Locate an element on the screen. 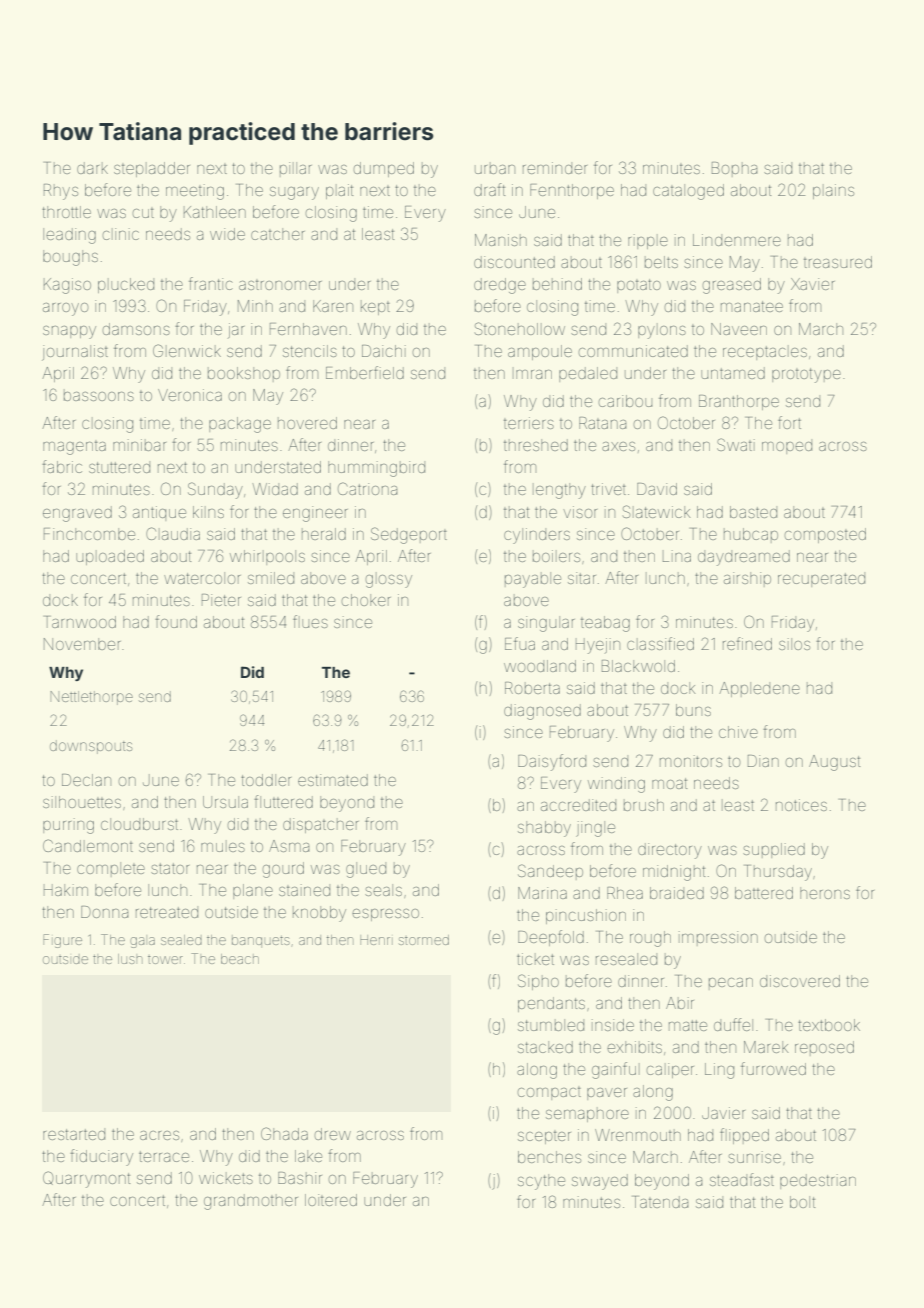 The image size is (924, 1308). flues is located at coordinates (310, 621).
